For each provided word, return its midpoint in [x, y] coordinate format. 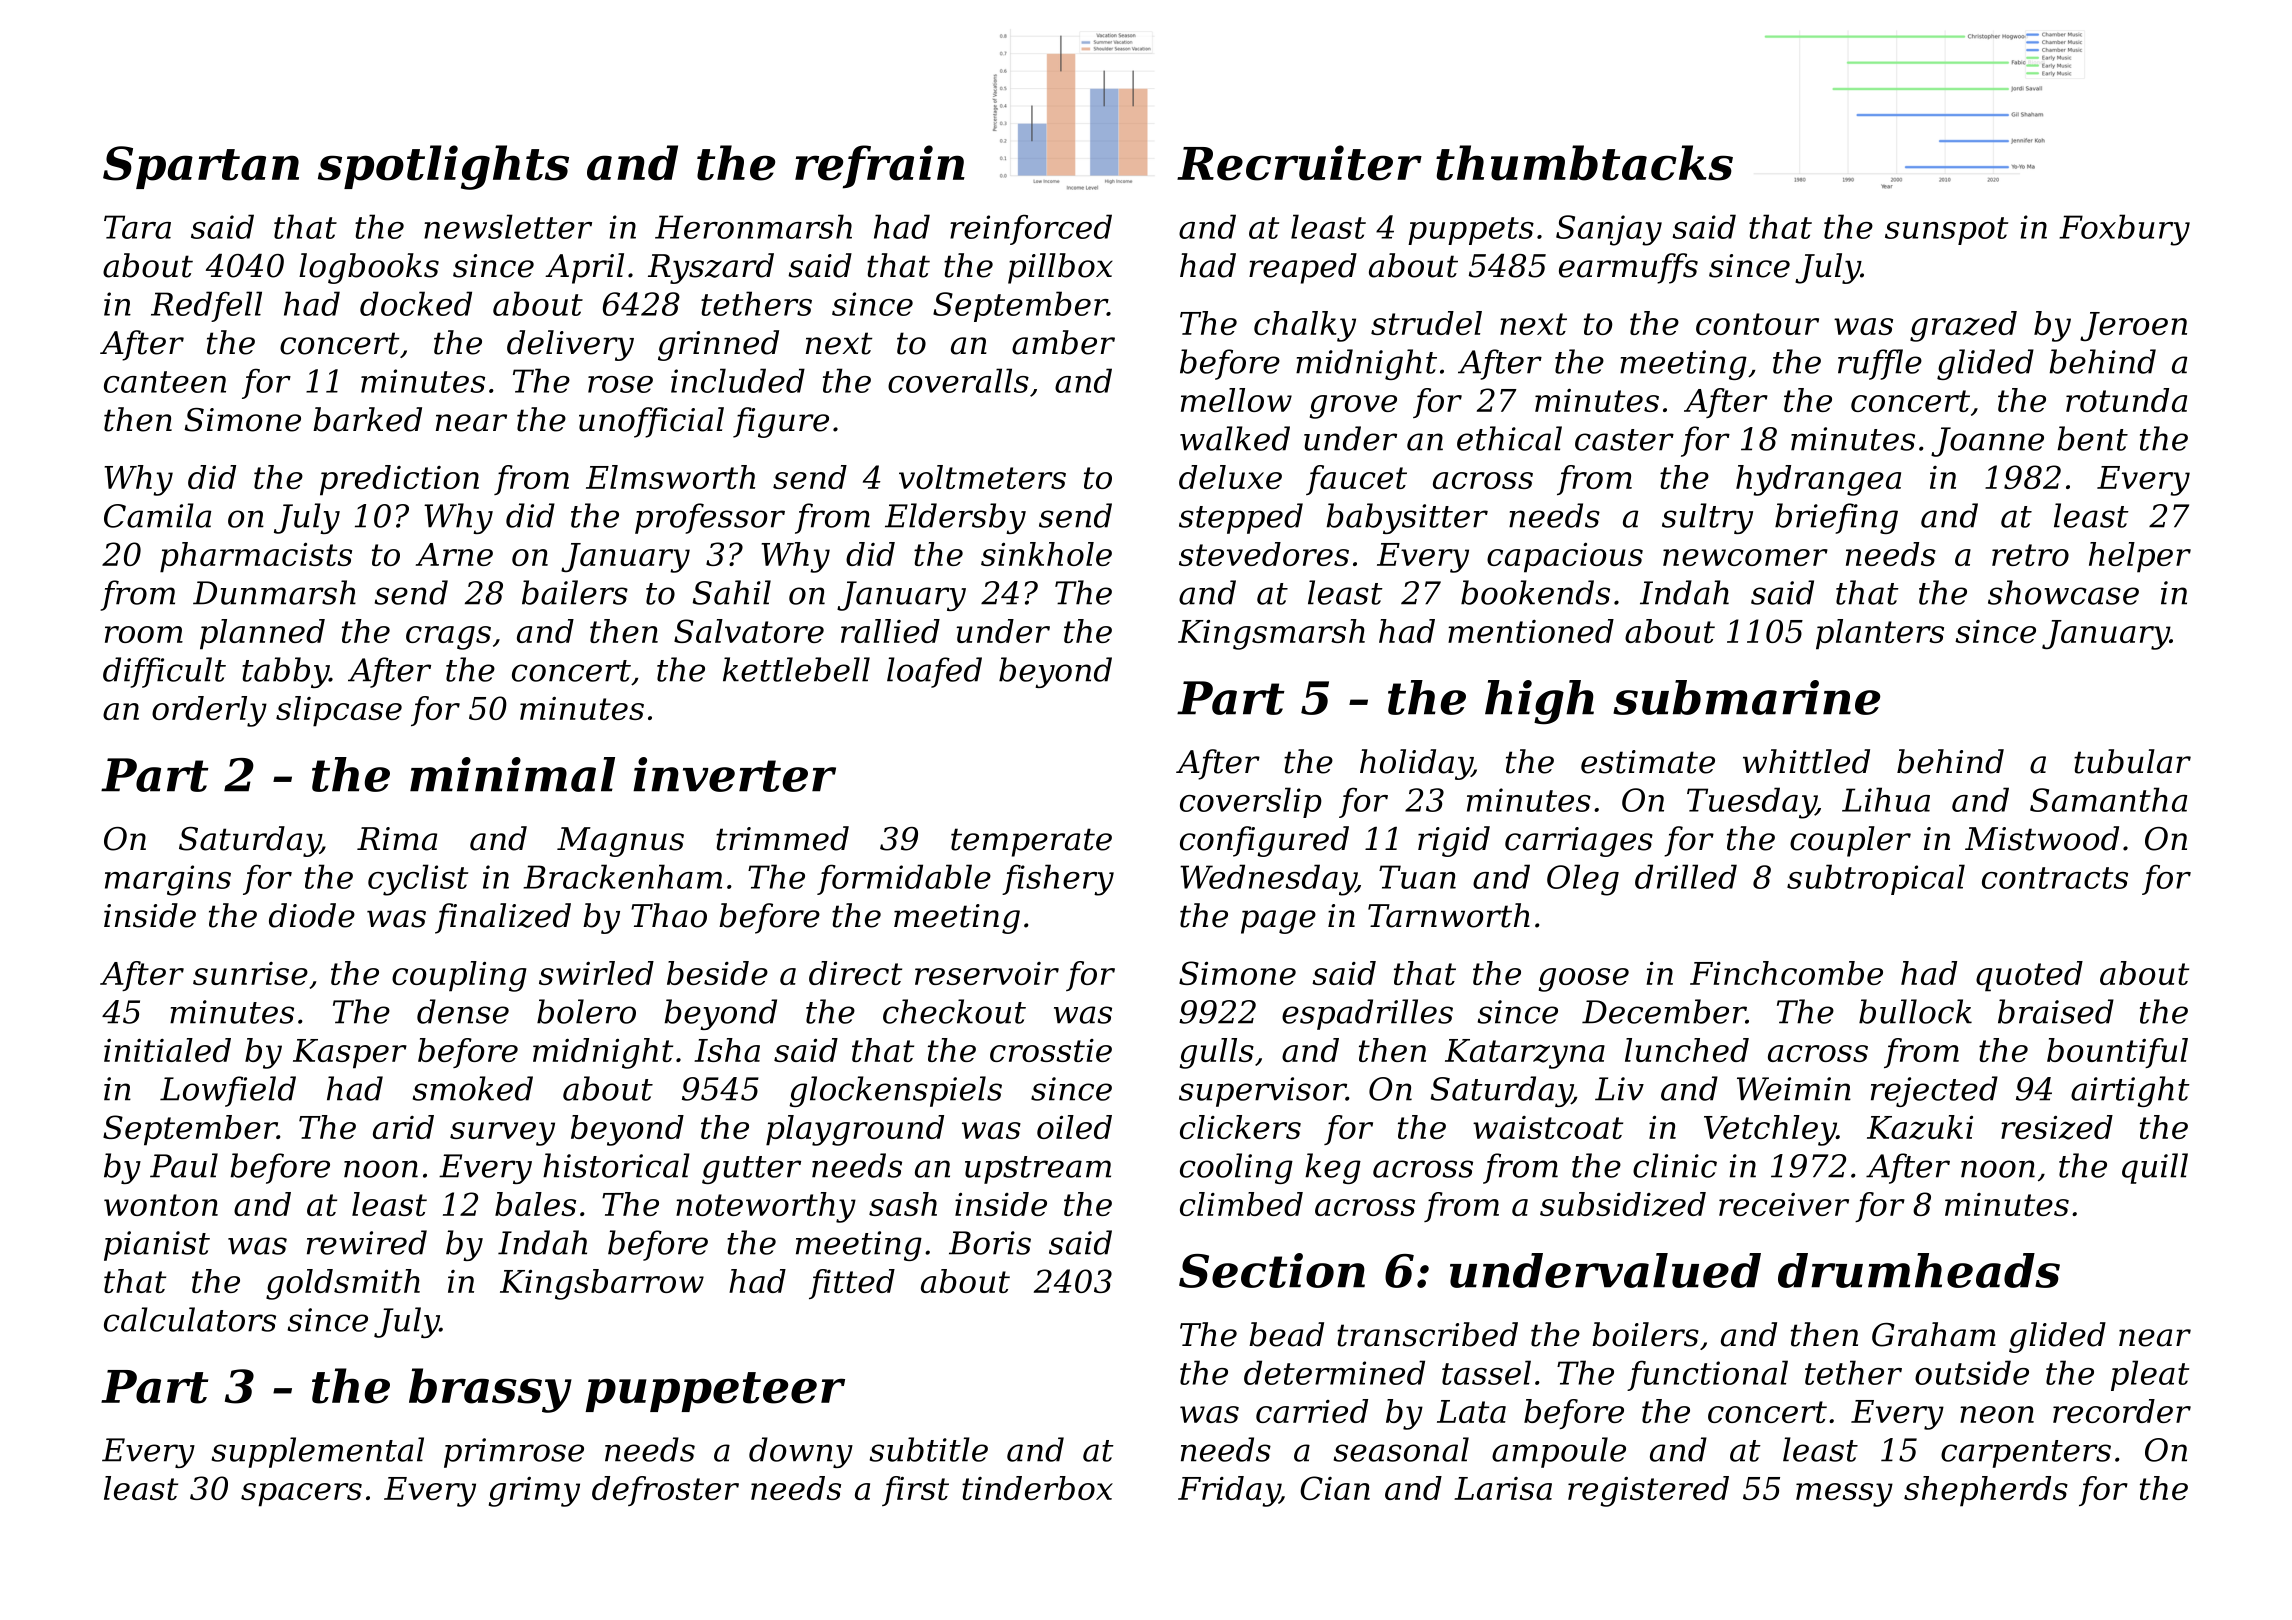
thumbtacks [1584, 163]
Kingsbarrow [602, 1284]
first [915, 1491]
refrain [880, 167]
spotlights [443, 167]
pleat [2150, 1375]
